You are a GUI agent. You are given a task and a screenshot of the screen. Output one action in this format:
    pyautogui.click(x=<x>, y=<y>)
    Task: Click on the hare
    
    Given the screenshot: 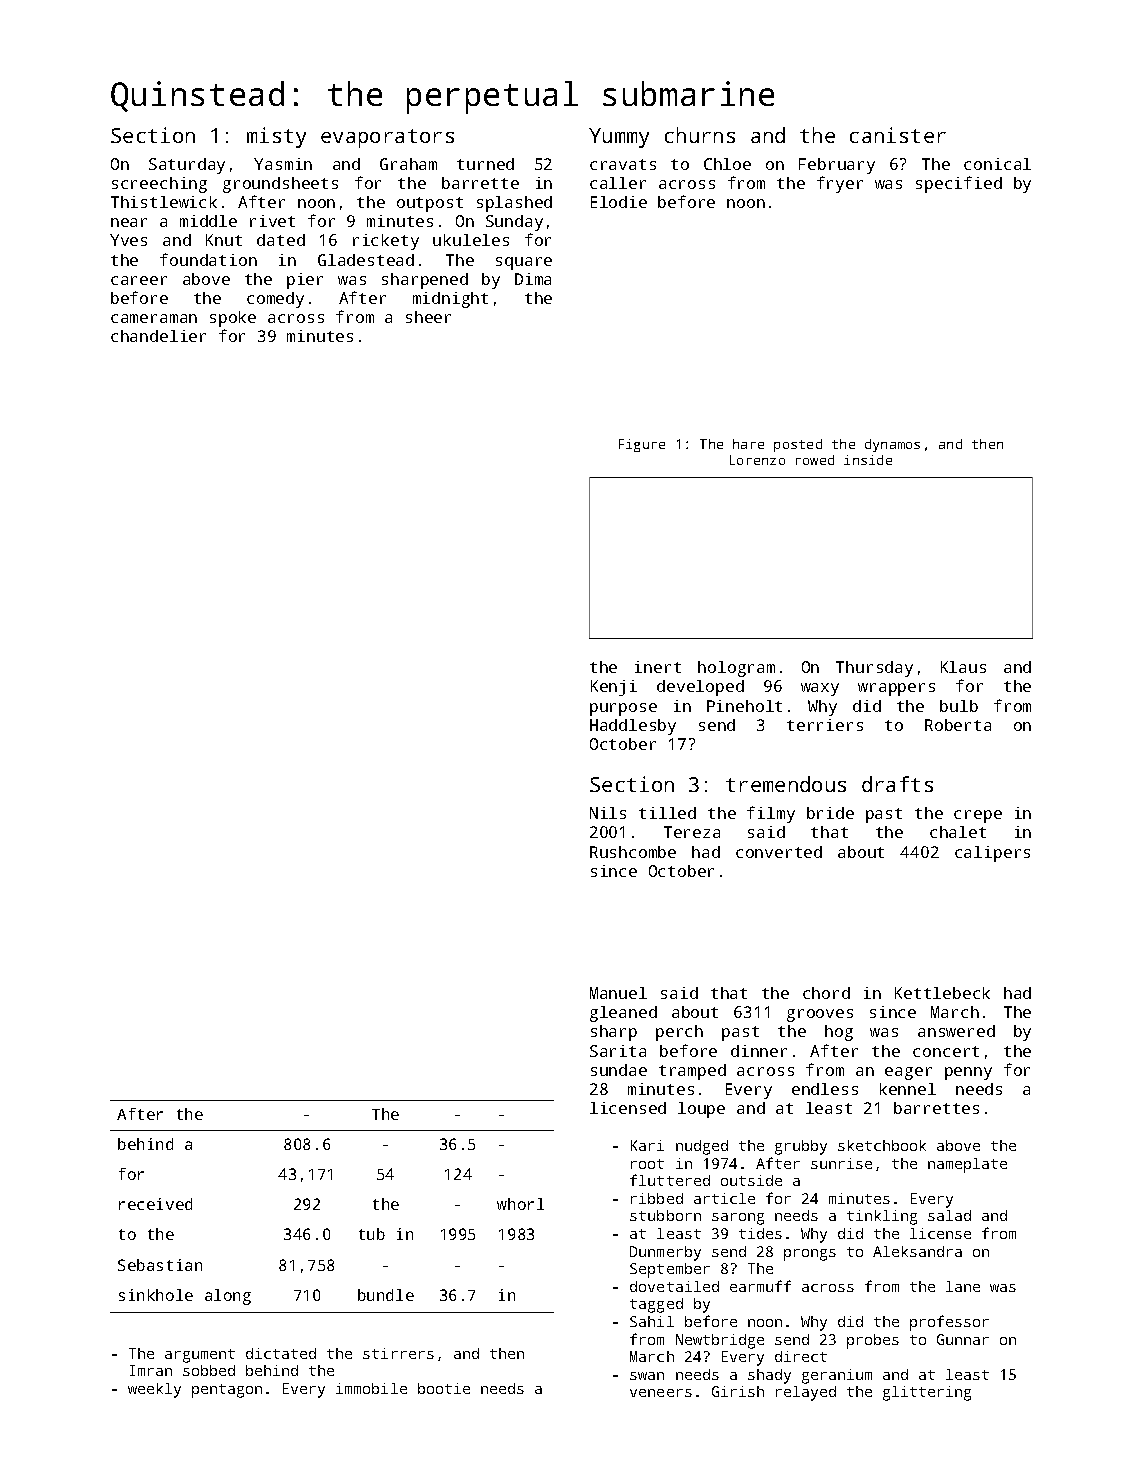 What is the action you would take?
    pyautogui.click(x=748, y=444)
